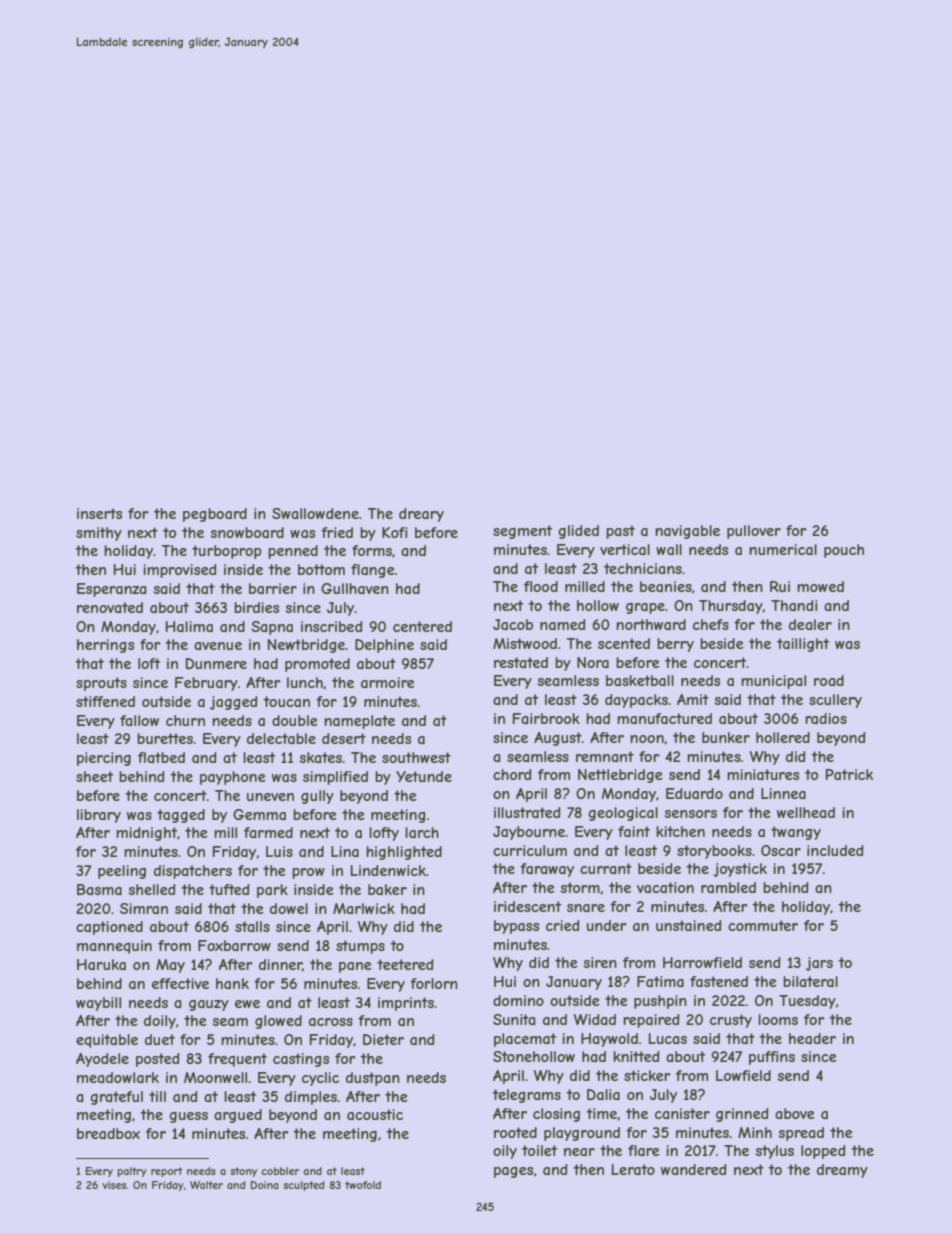 This page has width=952, height=1233. Describe the element at coordinates (526, 1096) in the page. I see `telegrams` at that location.
